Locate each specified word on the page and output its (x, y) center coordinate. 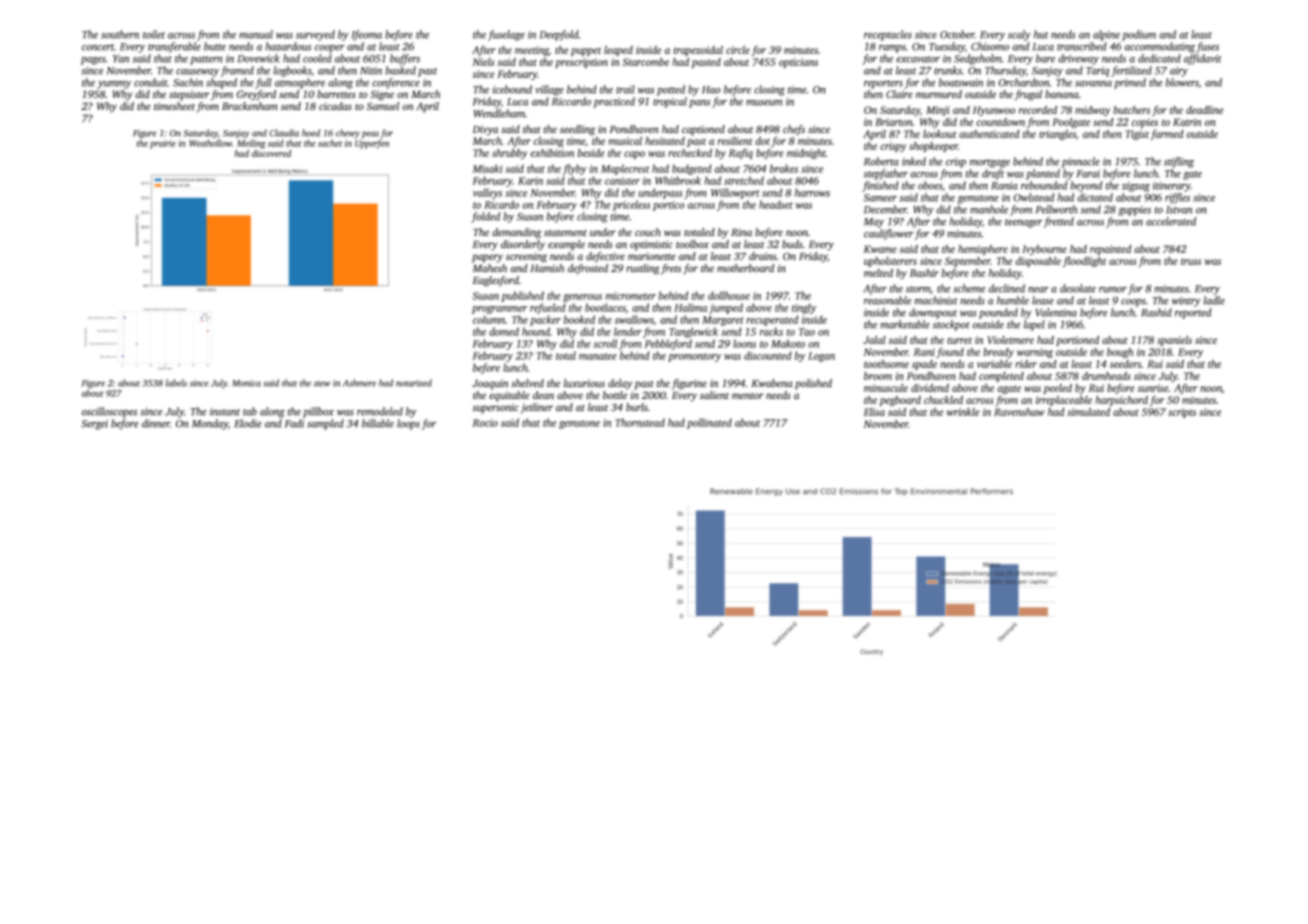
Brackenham (250, 106)
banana (1062, 94)
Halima (690, 307)
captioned (703, 130)
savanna (1093, 84)
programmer (499, 310)
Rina (741, 232)
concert (98, 47)
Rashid (1156, 312)
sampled (325, 424)
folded (485, 217)
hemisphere (983, 250)
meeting (532, 51)
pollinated (709, 423)
